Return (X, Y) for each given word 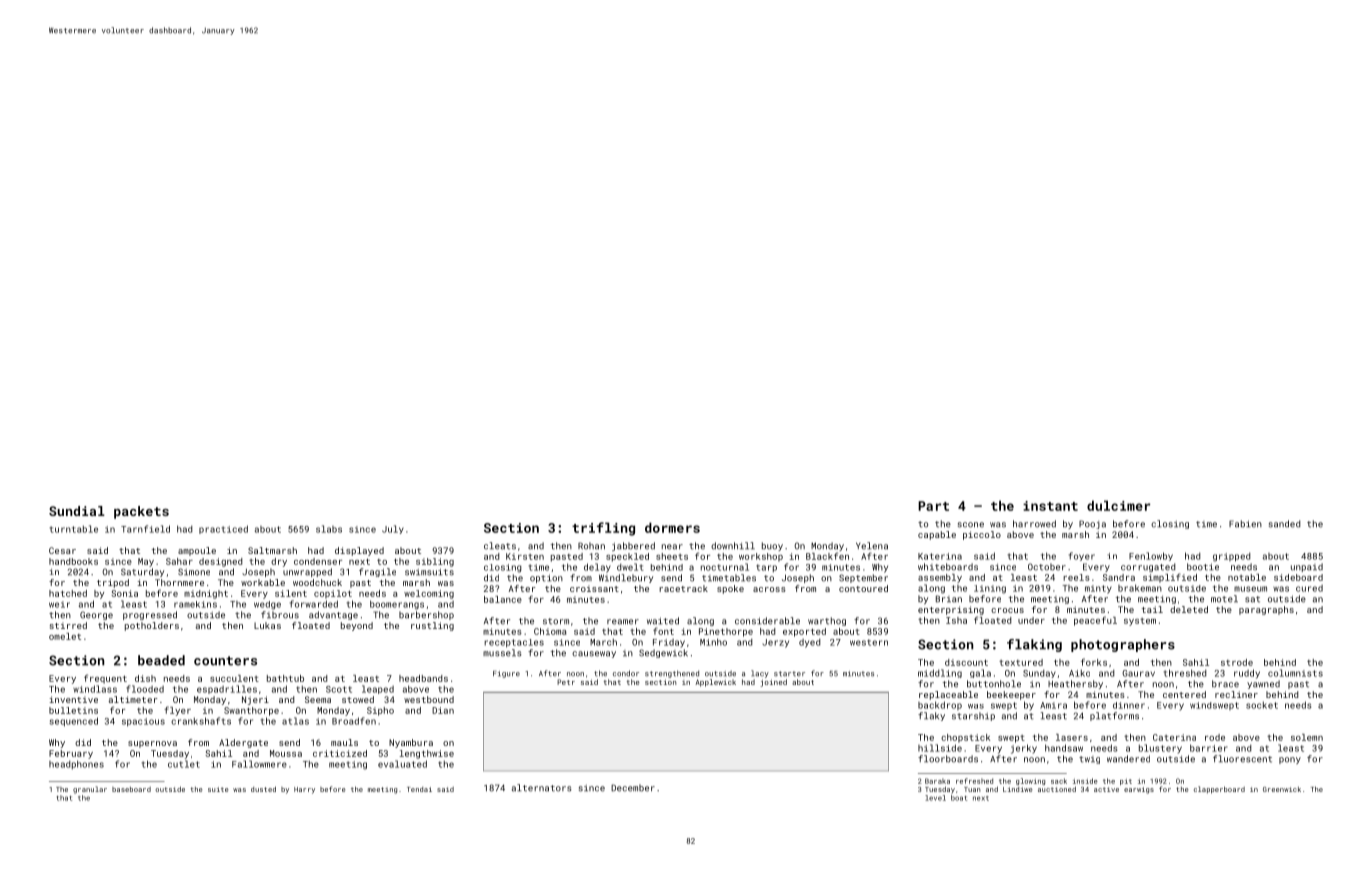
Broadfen (354, 721)
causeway (594, 654)
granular (90, 790)
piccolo (982, 535)
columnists (1295, 673)
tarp (766, 568)
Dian (443, 710)
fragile (377, 572)
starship (973, 716)
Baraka (937, 781)
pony (1290, 760)
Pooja (1092, 524)
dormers (672, 527)
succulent (234, 678)
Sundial (77, 511)
